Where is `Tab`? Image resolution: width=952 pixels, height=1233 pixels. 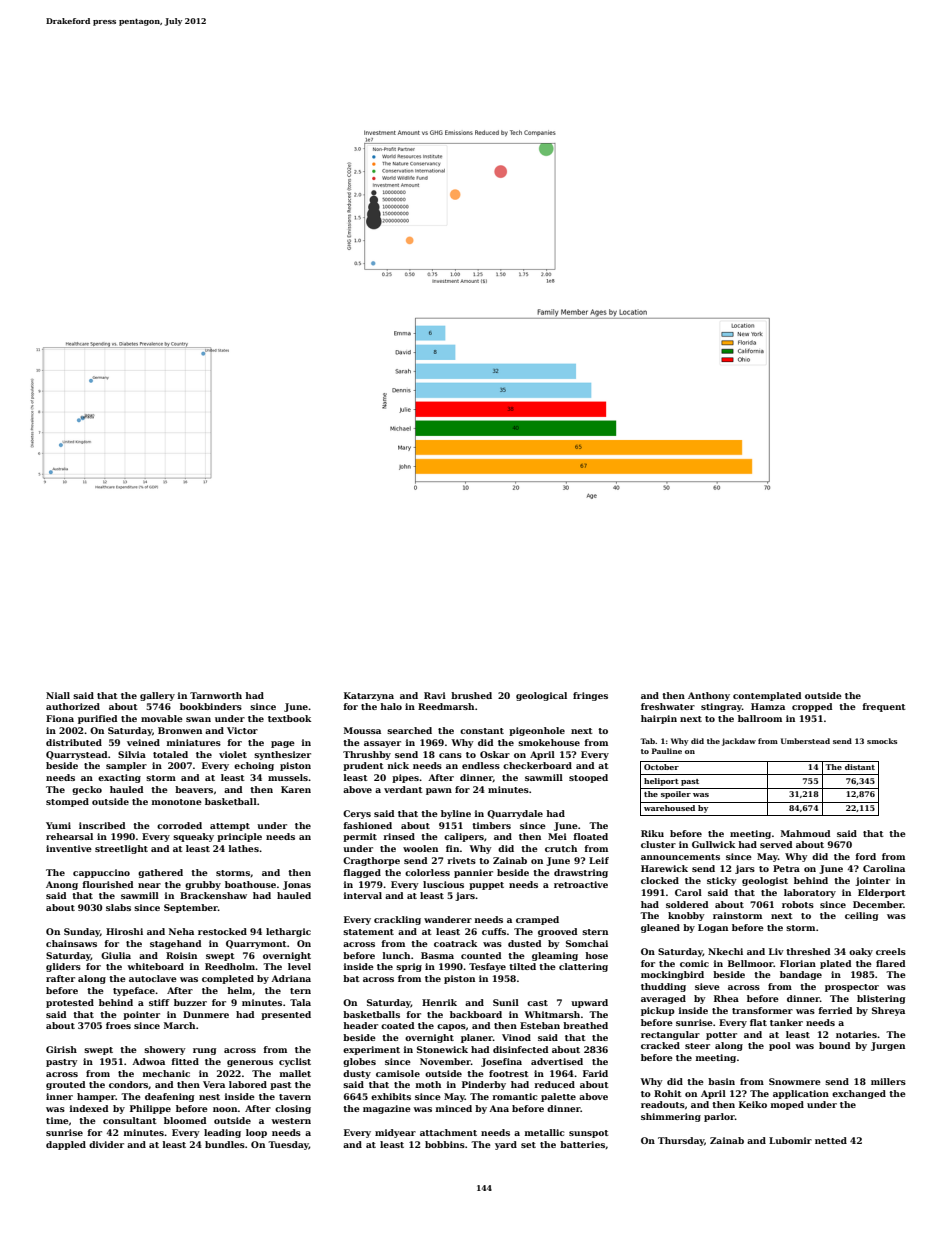
Tab is located at coordinates (647, 741).
